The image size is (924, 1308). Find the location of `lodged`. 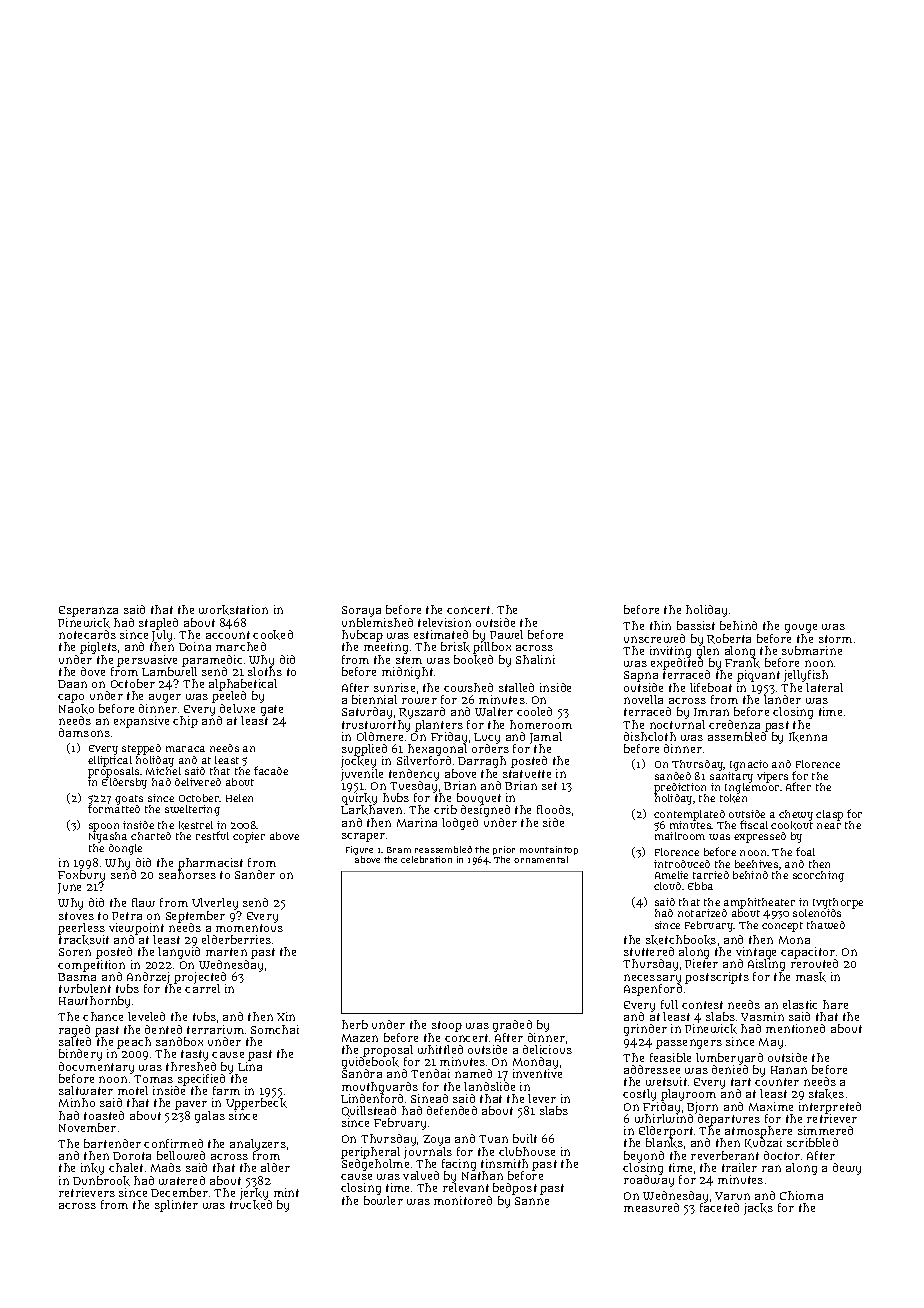

lodged is located at coordinates (460, 824).
